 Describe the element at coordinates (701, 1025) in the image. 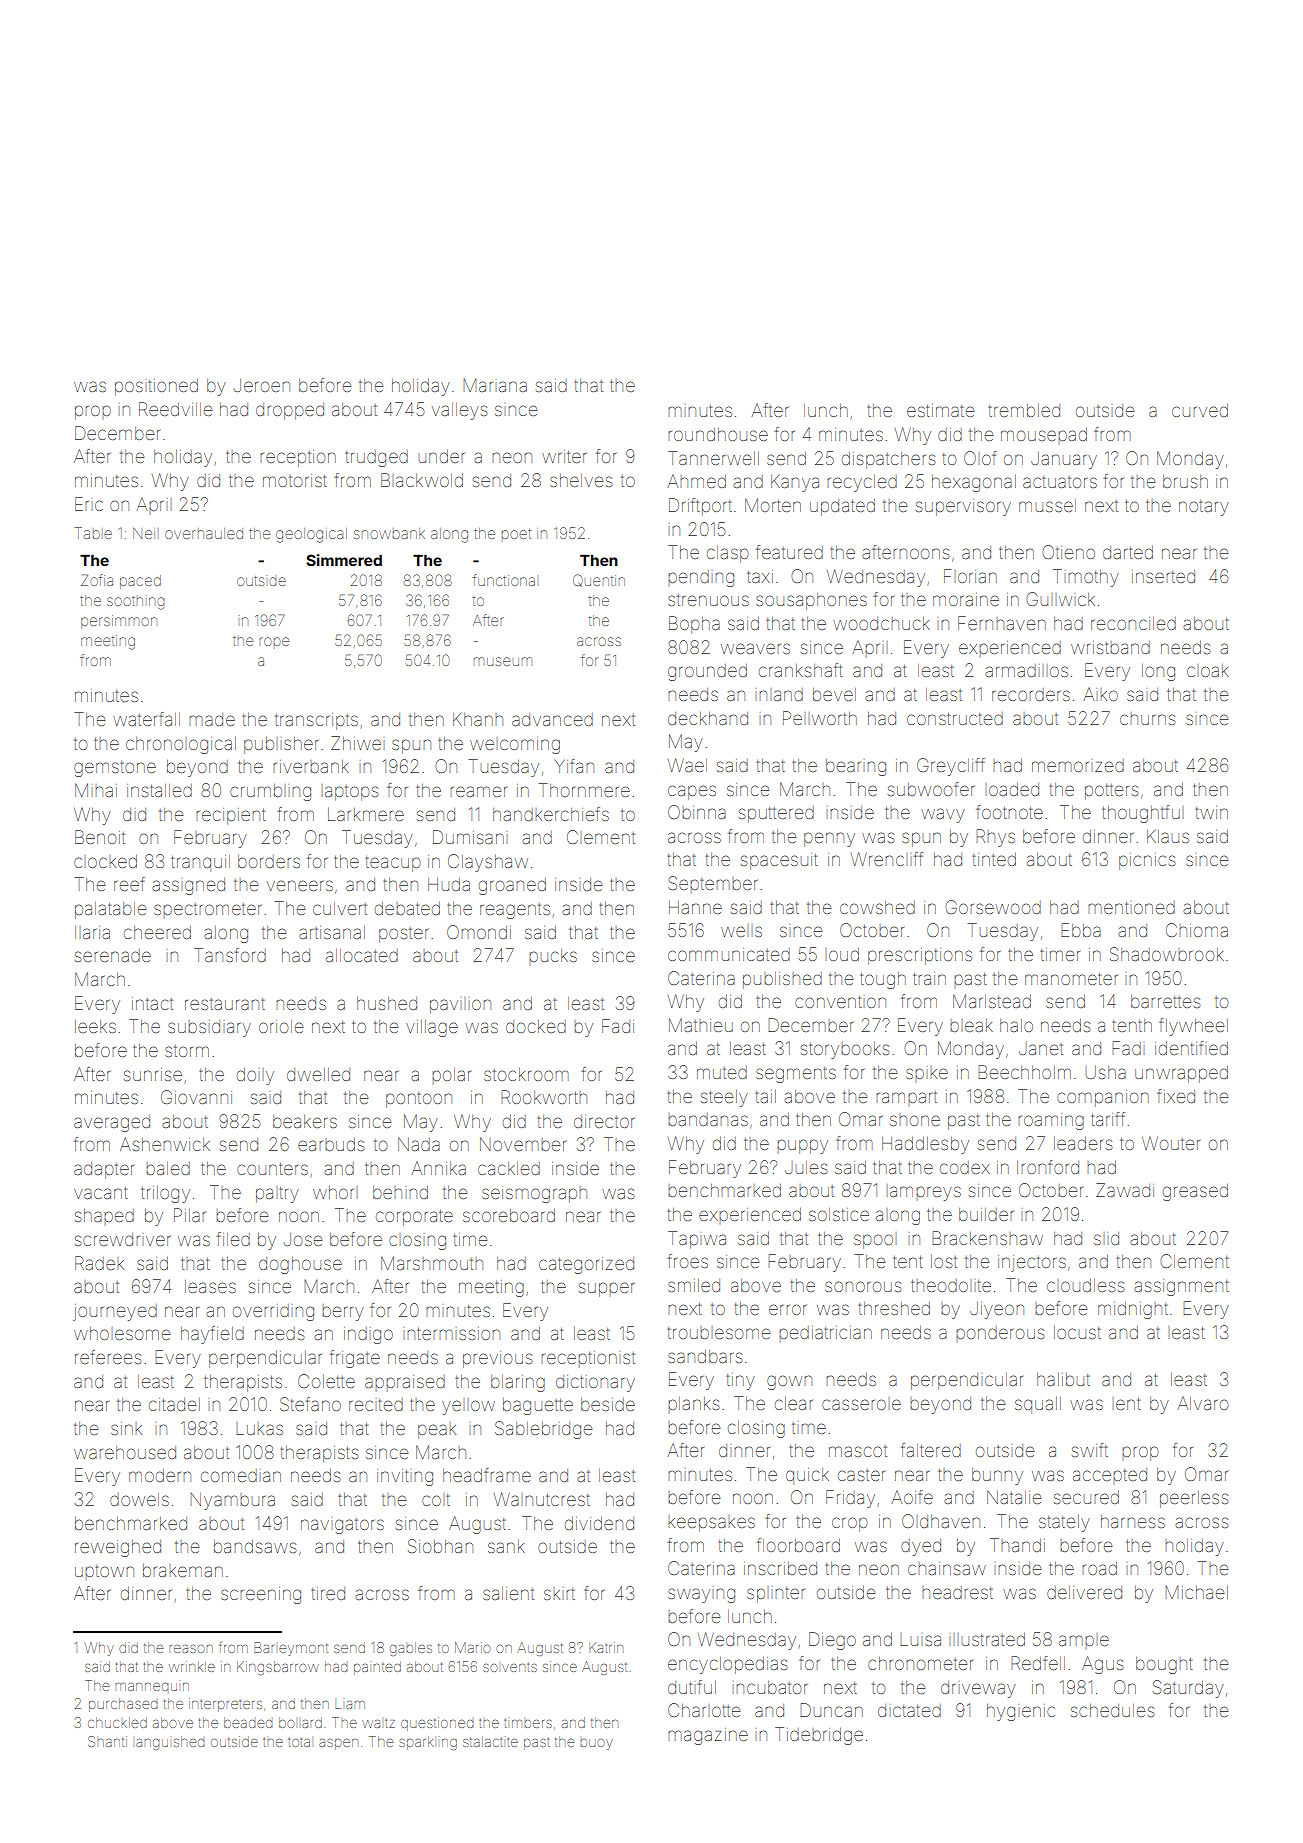

I see `Mathieu` at that location.
